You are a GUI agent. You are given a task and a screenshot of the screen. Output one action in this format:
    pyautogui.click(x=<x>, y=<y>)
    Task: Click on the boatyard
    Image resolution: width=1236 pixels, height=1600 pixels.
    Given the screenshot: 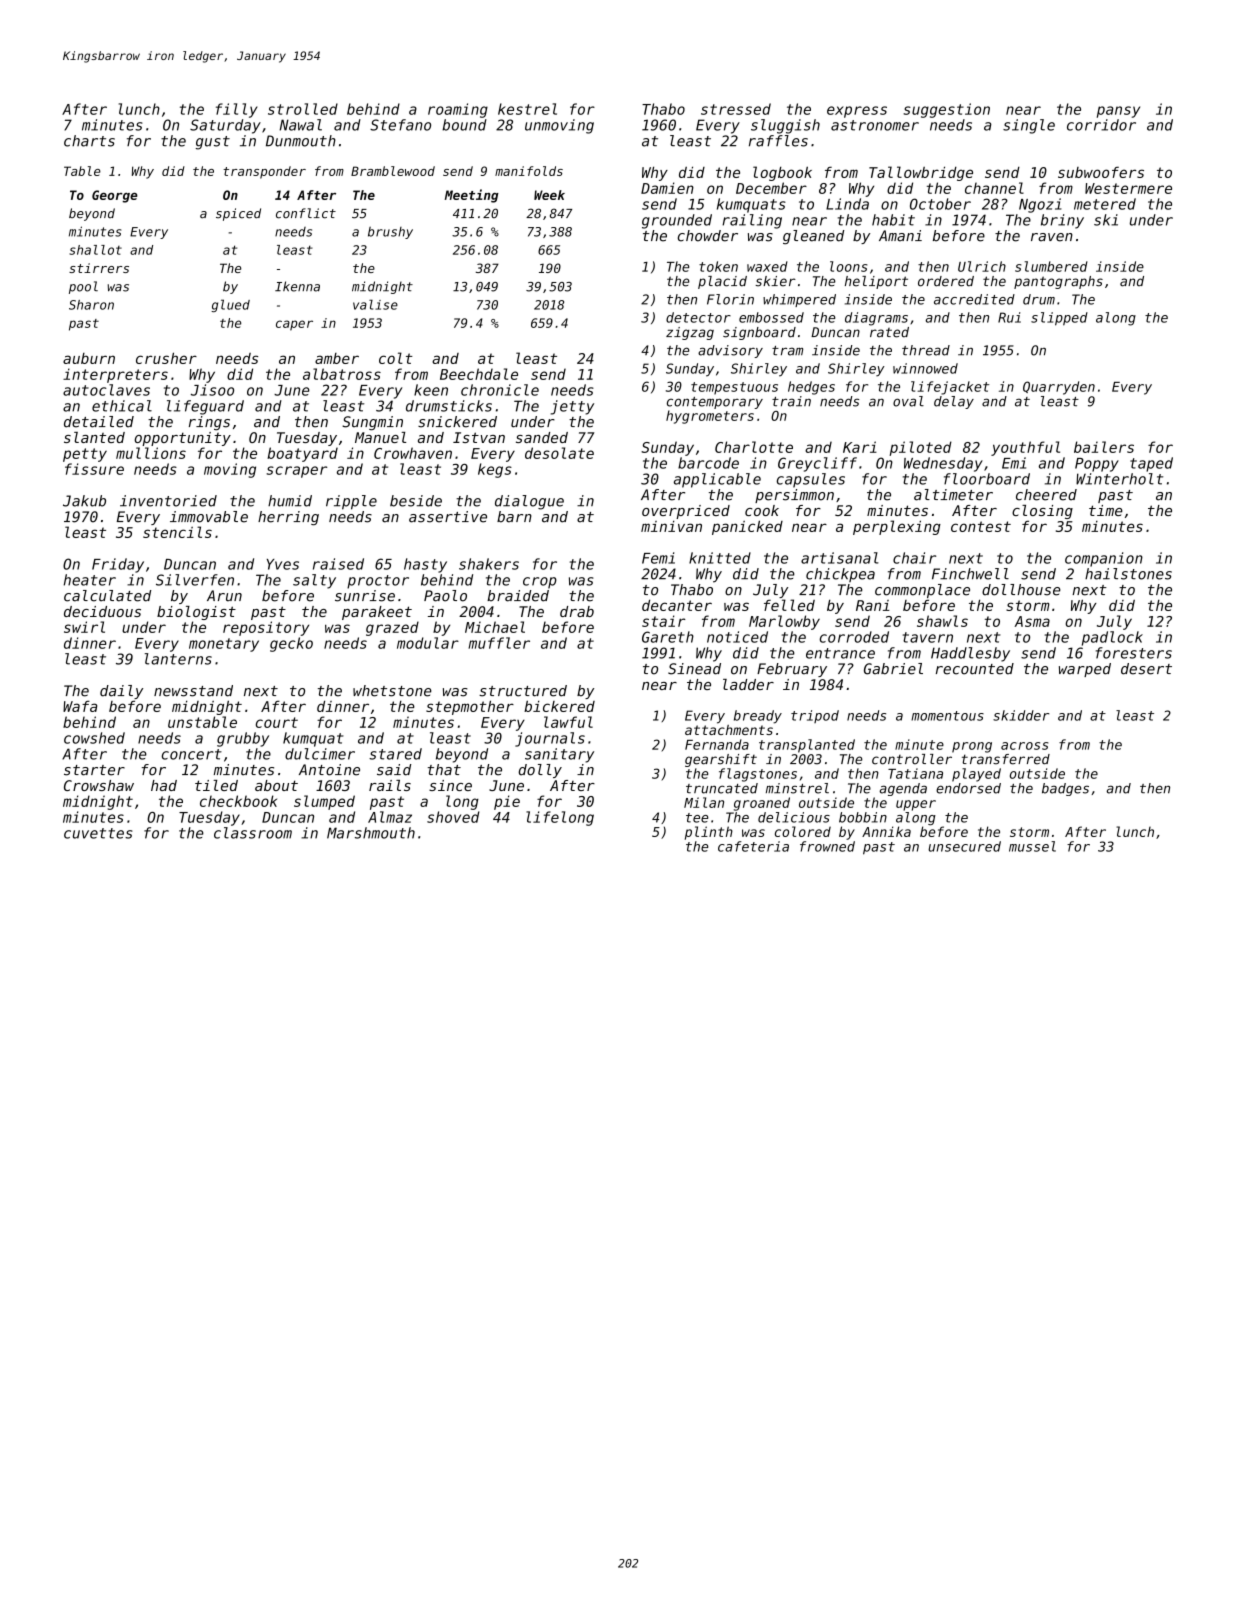 What is the action you would take?
    pyautogui.click(x=302, y=454)
